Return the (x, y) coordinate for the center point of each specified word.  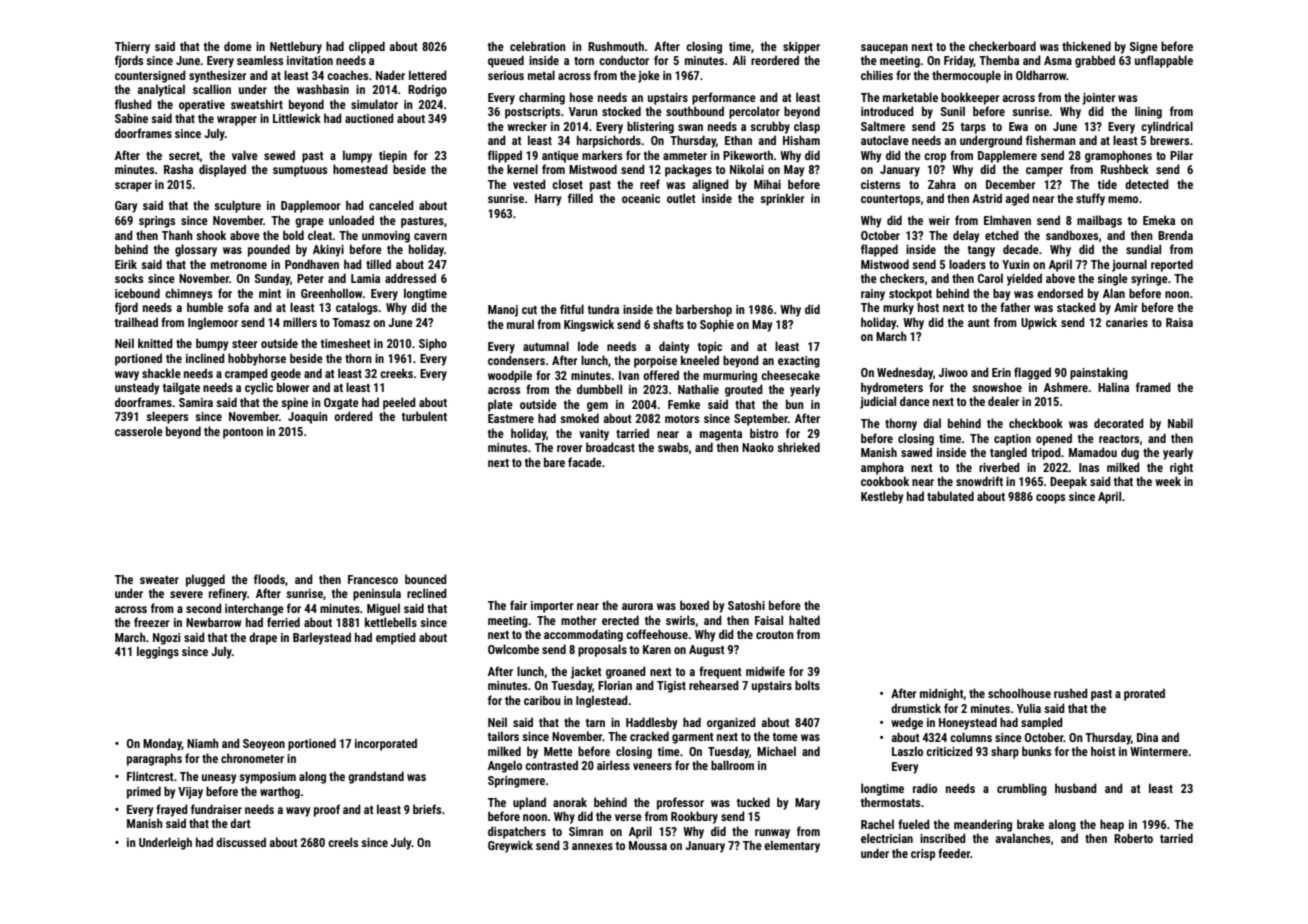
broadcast (610, 447)
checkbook (1036, 423)
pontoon (243, 433)
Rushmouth (616, 46)
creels (343, 842)
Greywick (510, 846)
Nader (390, 75)
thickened (1086, 46)
